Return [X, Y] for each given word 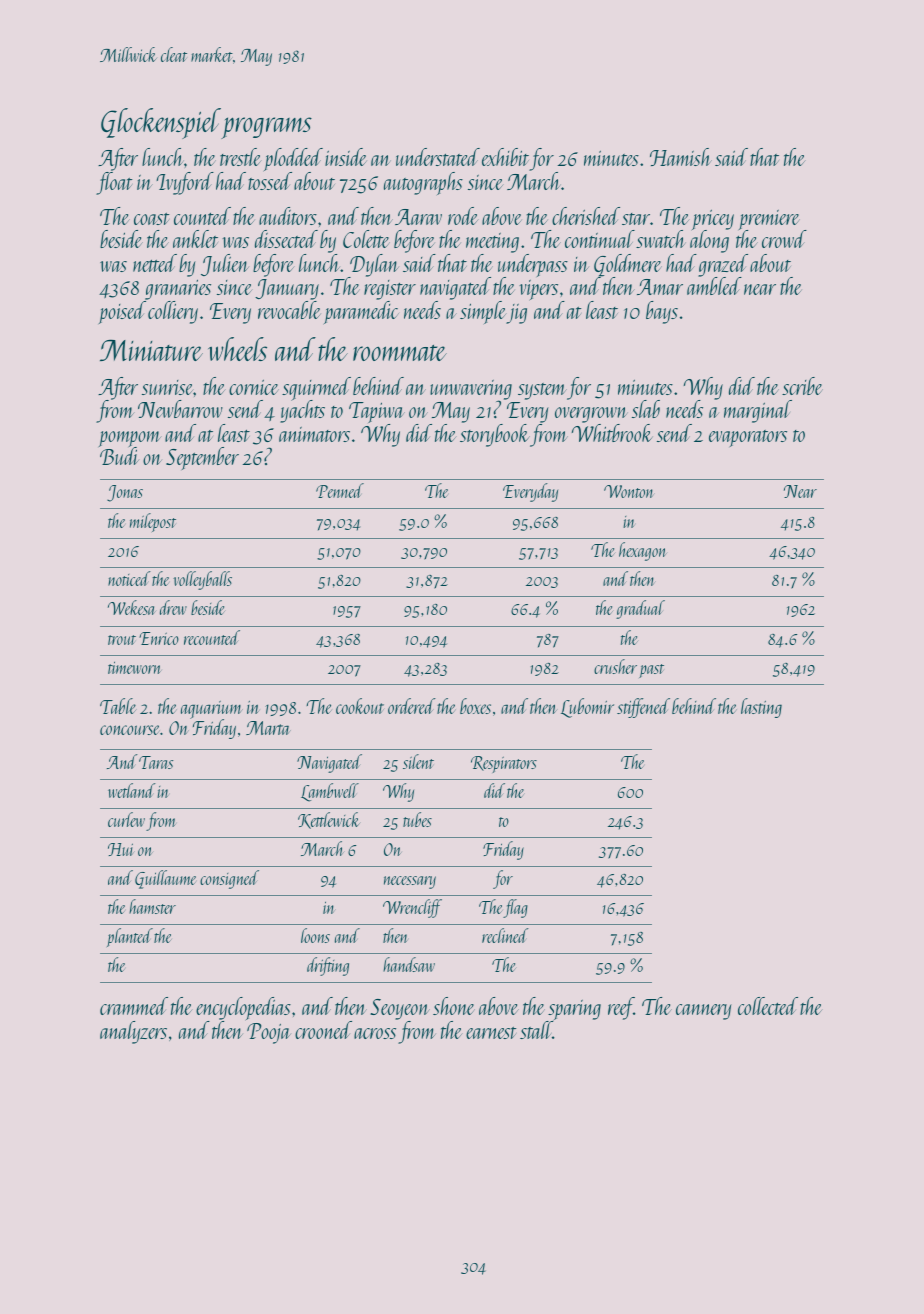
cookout [360, 706]
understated [438, 157]
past [651, 671]
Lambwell [330, 792]
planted [130, 937]
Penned [340, 490]
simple [483, 312]
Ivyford [185, 183]
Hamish [681, 157]
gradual [640, 609]
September [202, 458]
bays [662, 312]
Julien [225, 265]
